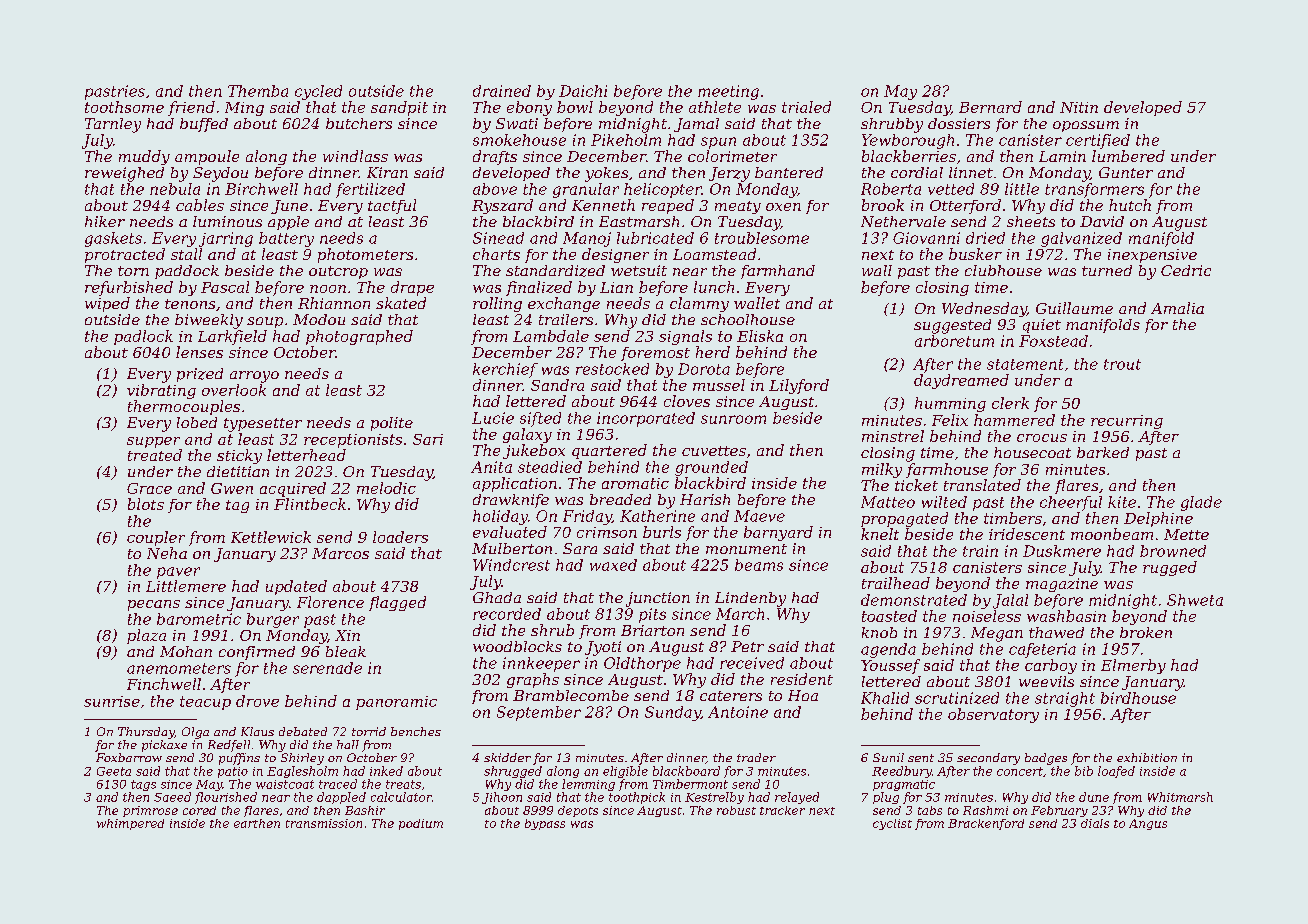 The height and width of the document is (924, 1308). I want to click on graphs, so click(533, 680).
